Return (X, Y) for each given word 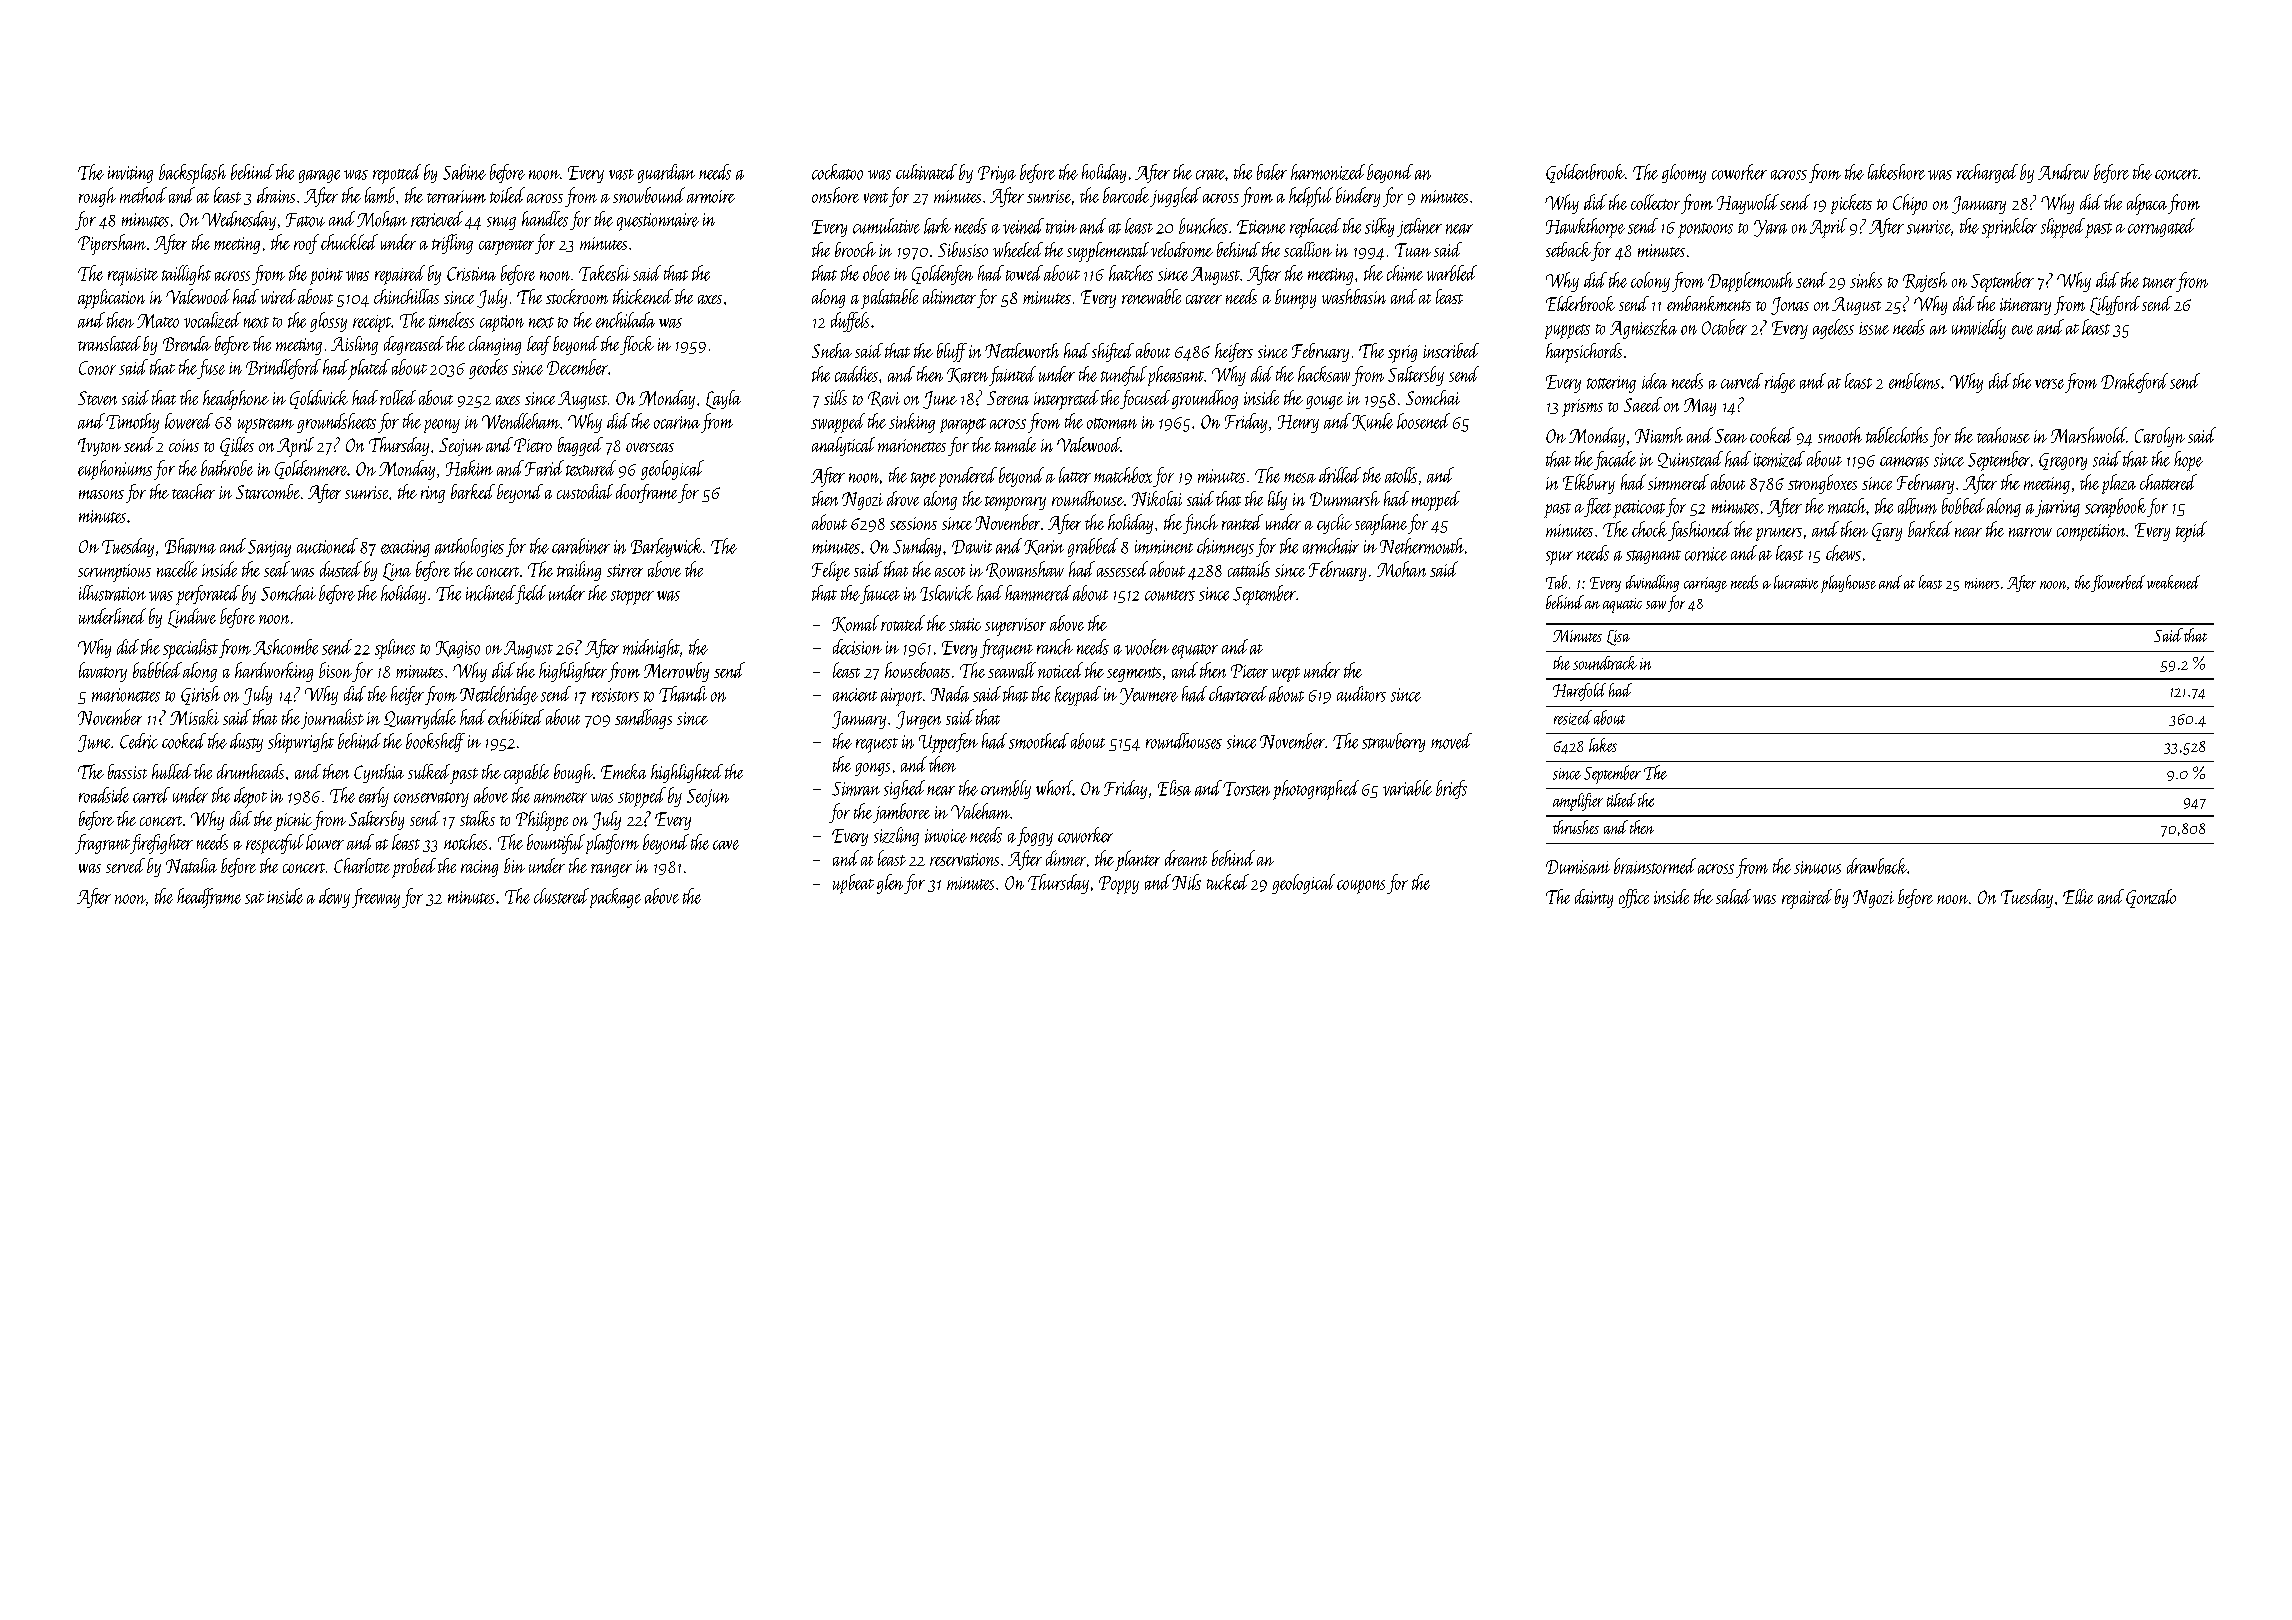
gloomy (1684, 173)
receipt (372, 323)
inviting (130, 174)
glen (890, 884)
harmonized (1328, 172)
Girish (200, 695)
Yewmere (1149, 696)
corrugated (2161, 227)
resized (1573, 717)
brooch (855, 249)
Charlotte (362, 865)
